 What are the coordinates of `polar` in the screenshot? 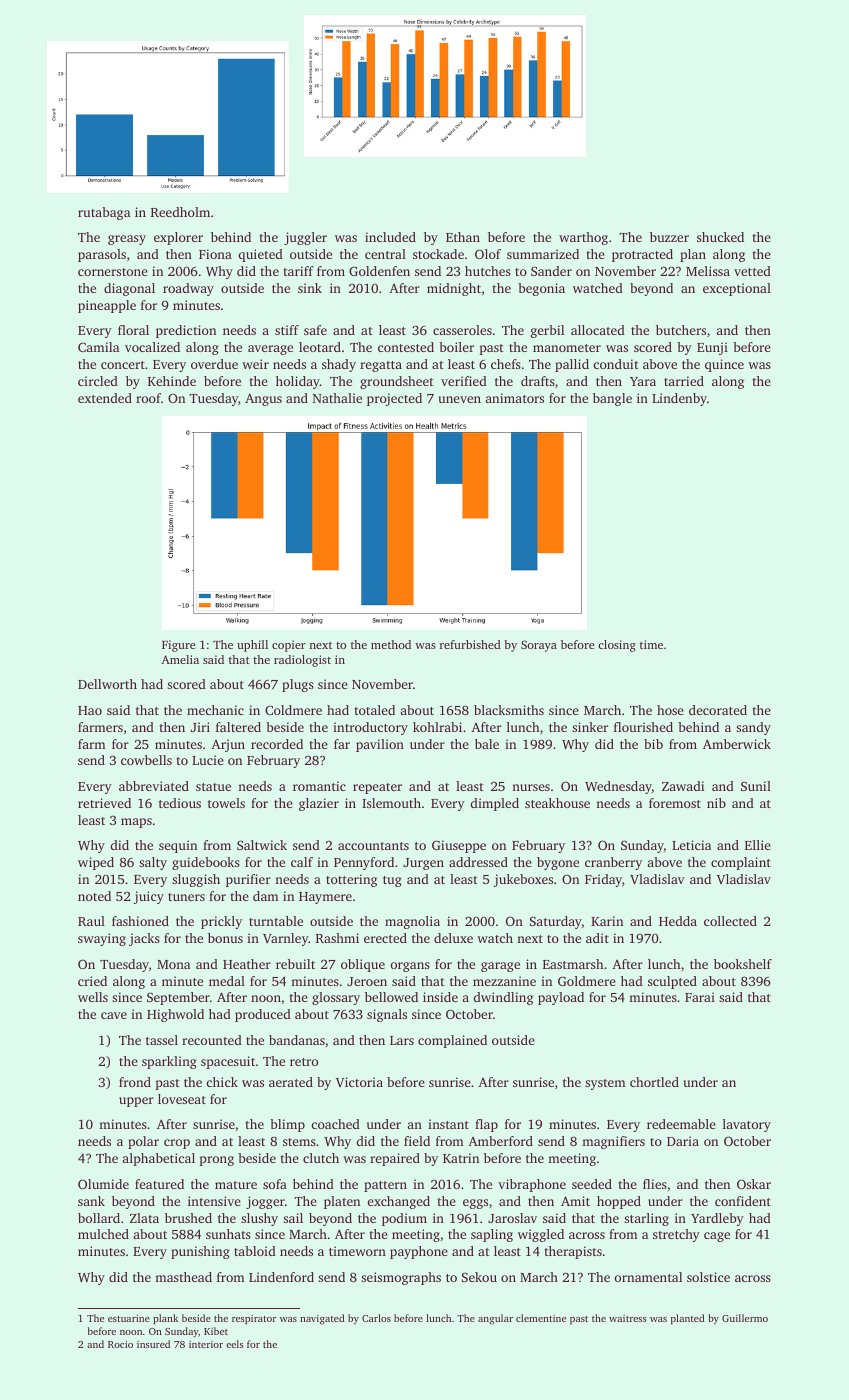 It's located at (143, 1142).
